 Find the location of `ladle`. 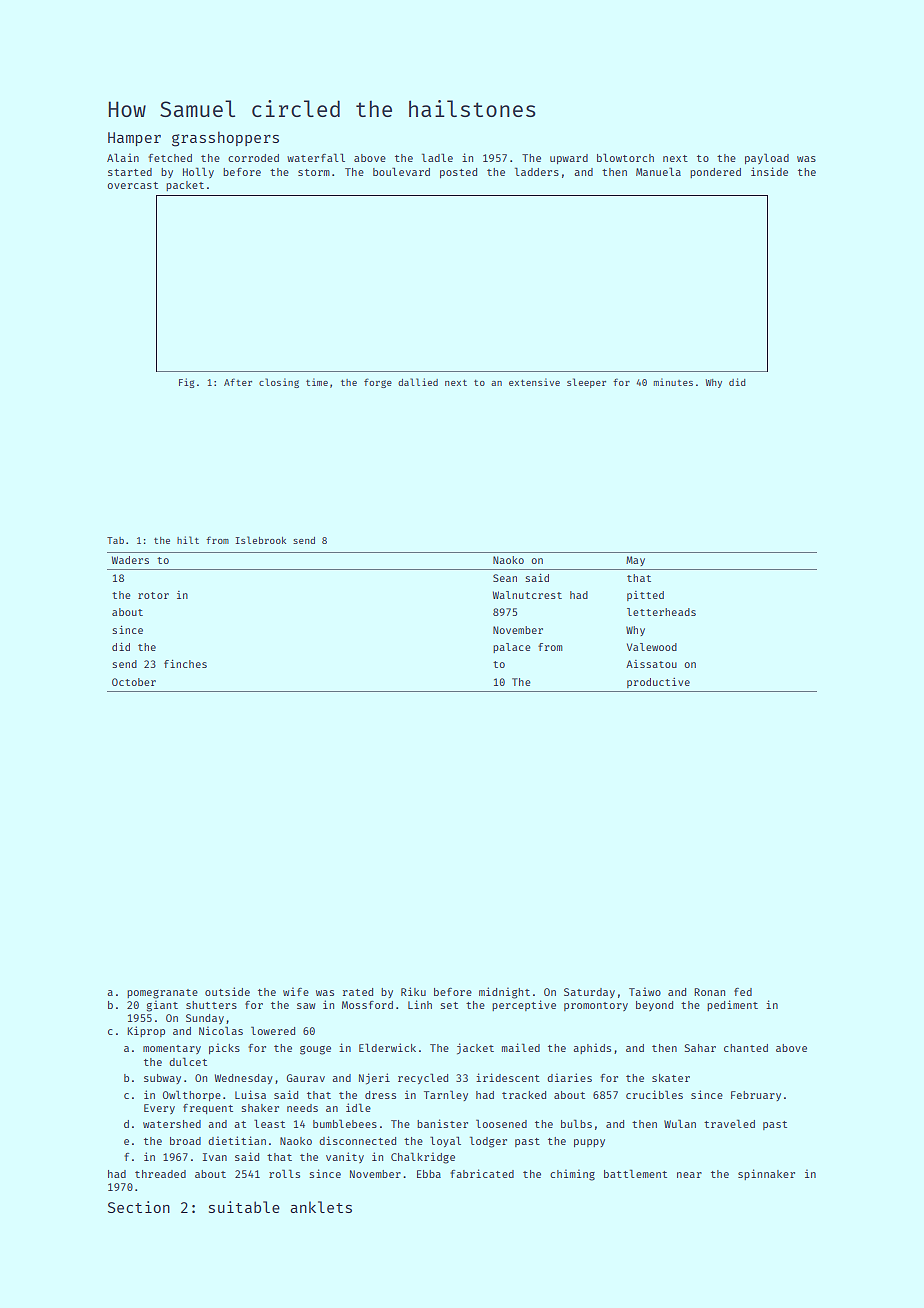

ladle is located at coordinates (437, 157).
